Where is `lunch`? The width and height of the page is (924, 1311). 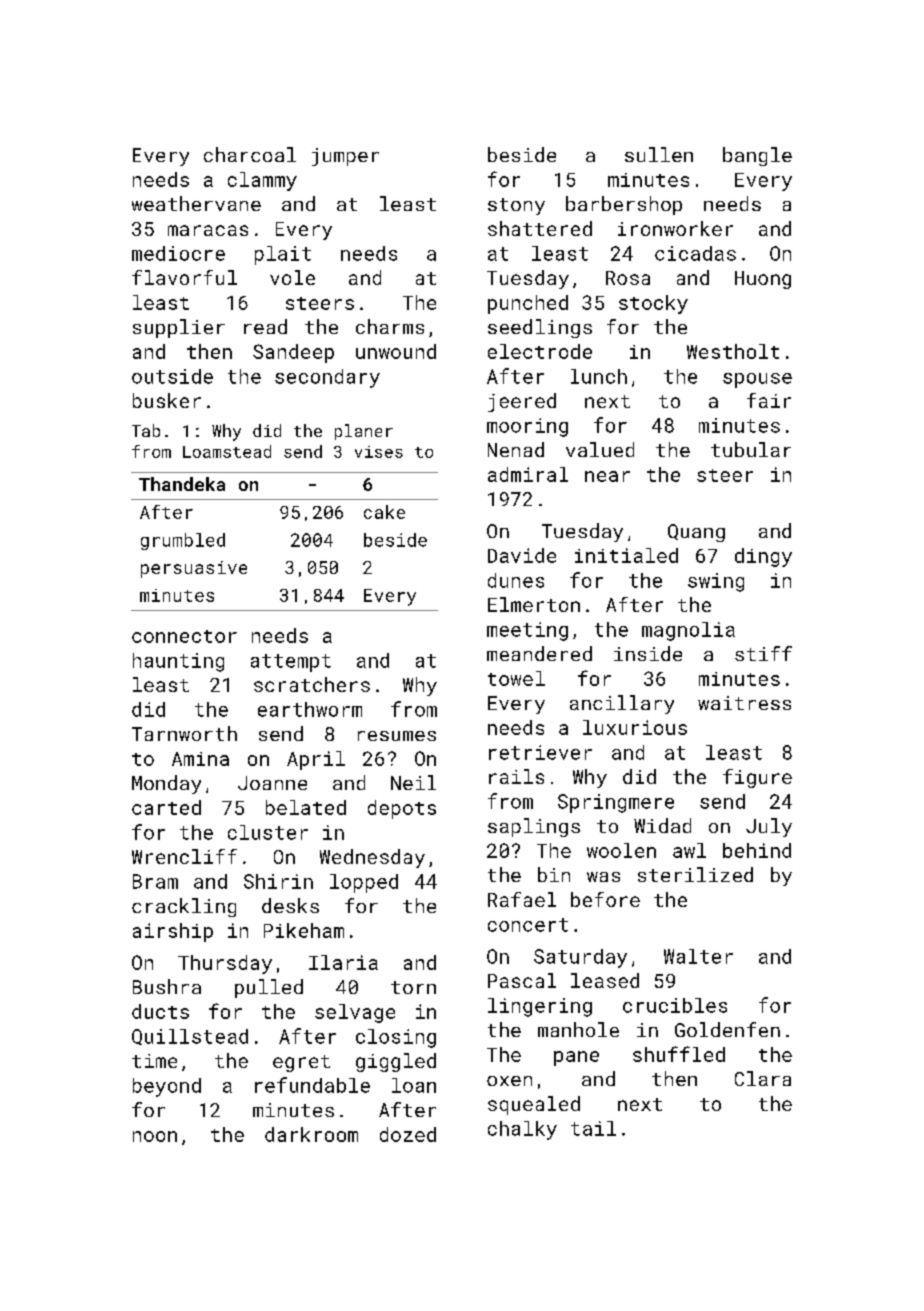
lunch is located at coordinates (599, 376).
